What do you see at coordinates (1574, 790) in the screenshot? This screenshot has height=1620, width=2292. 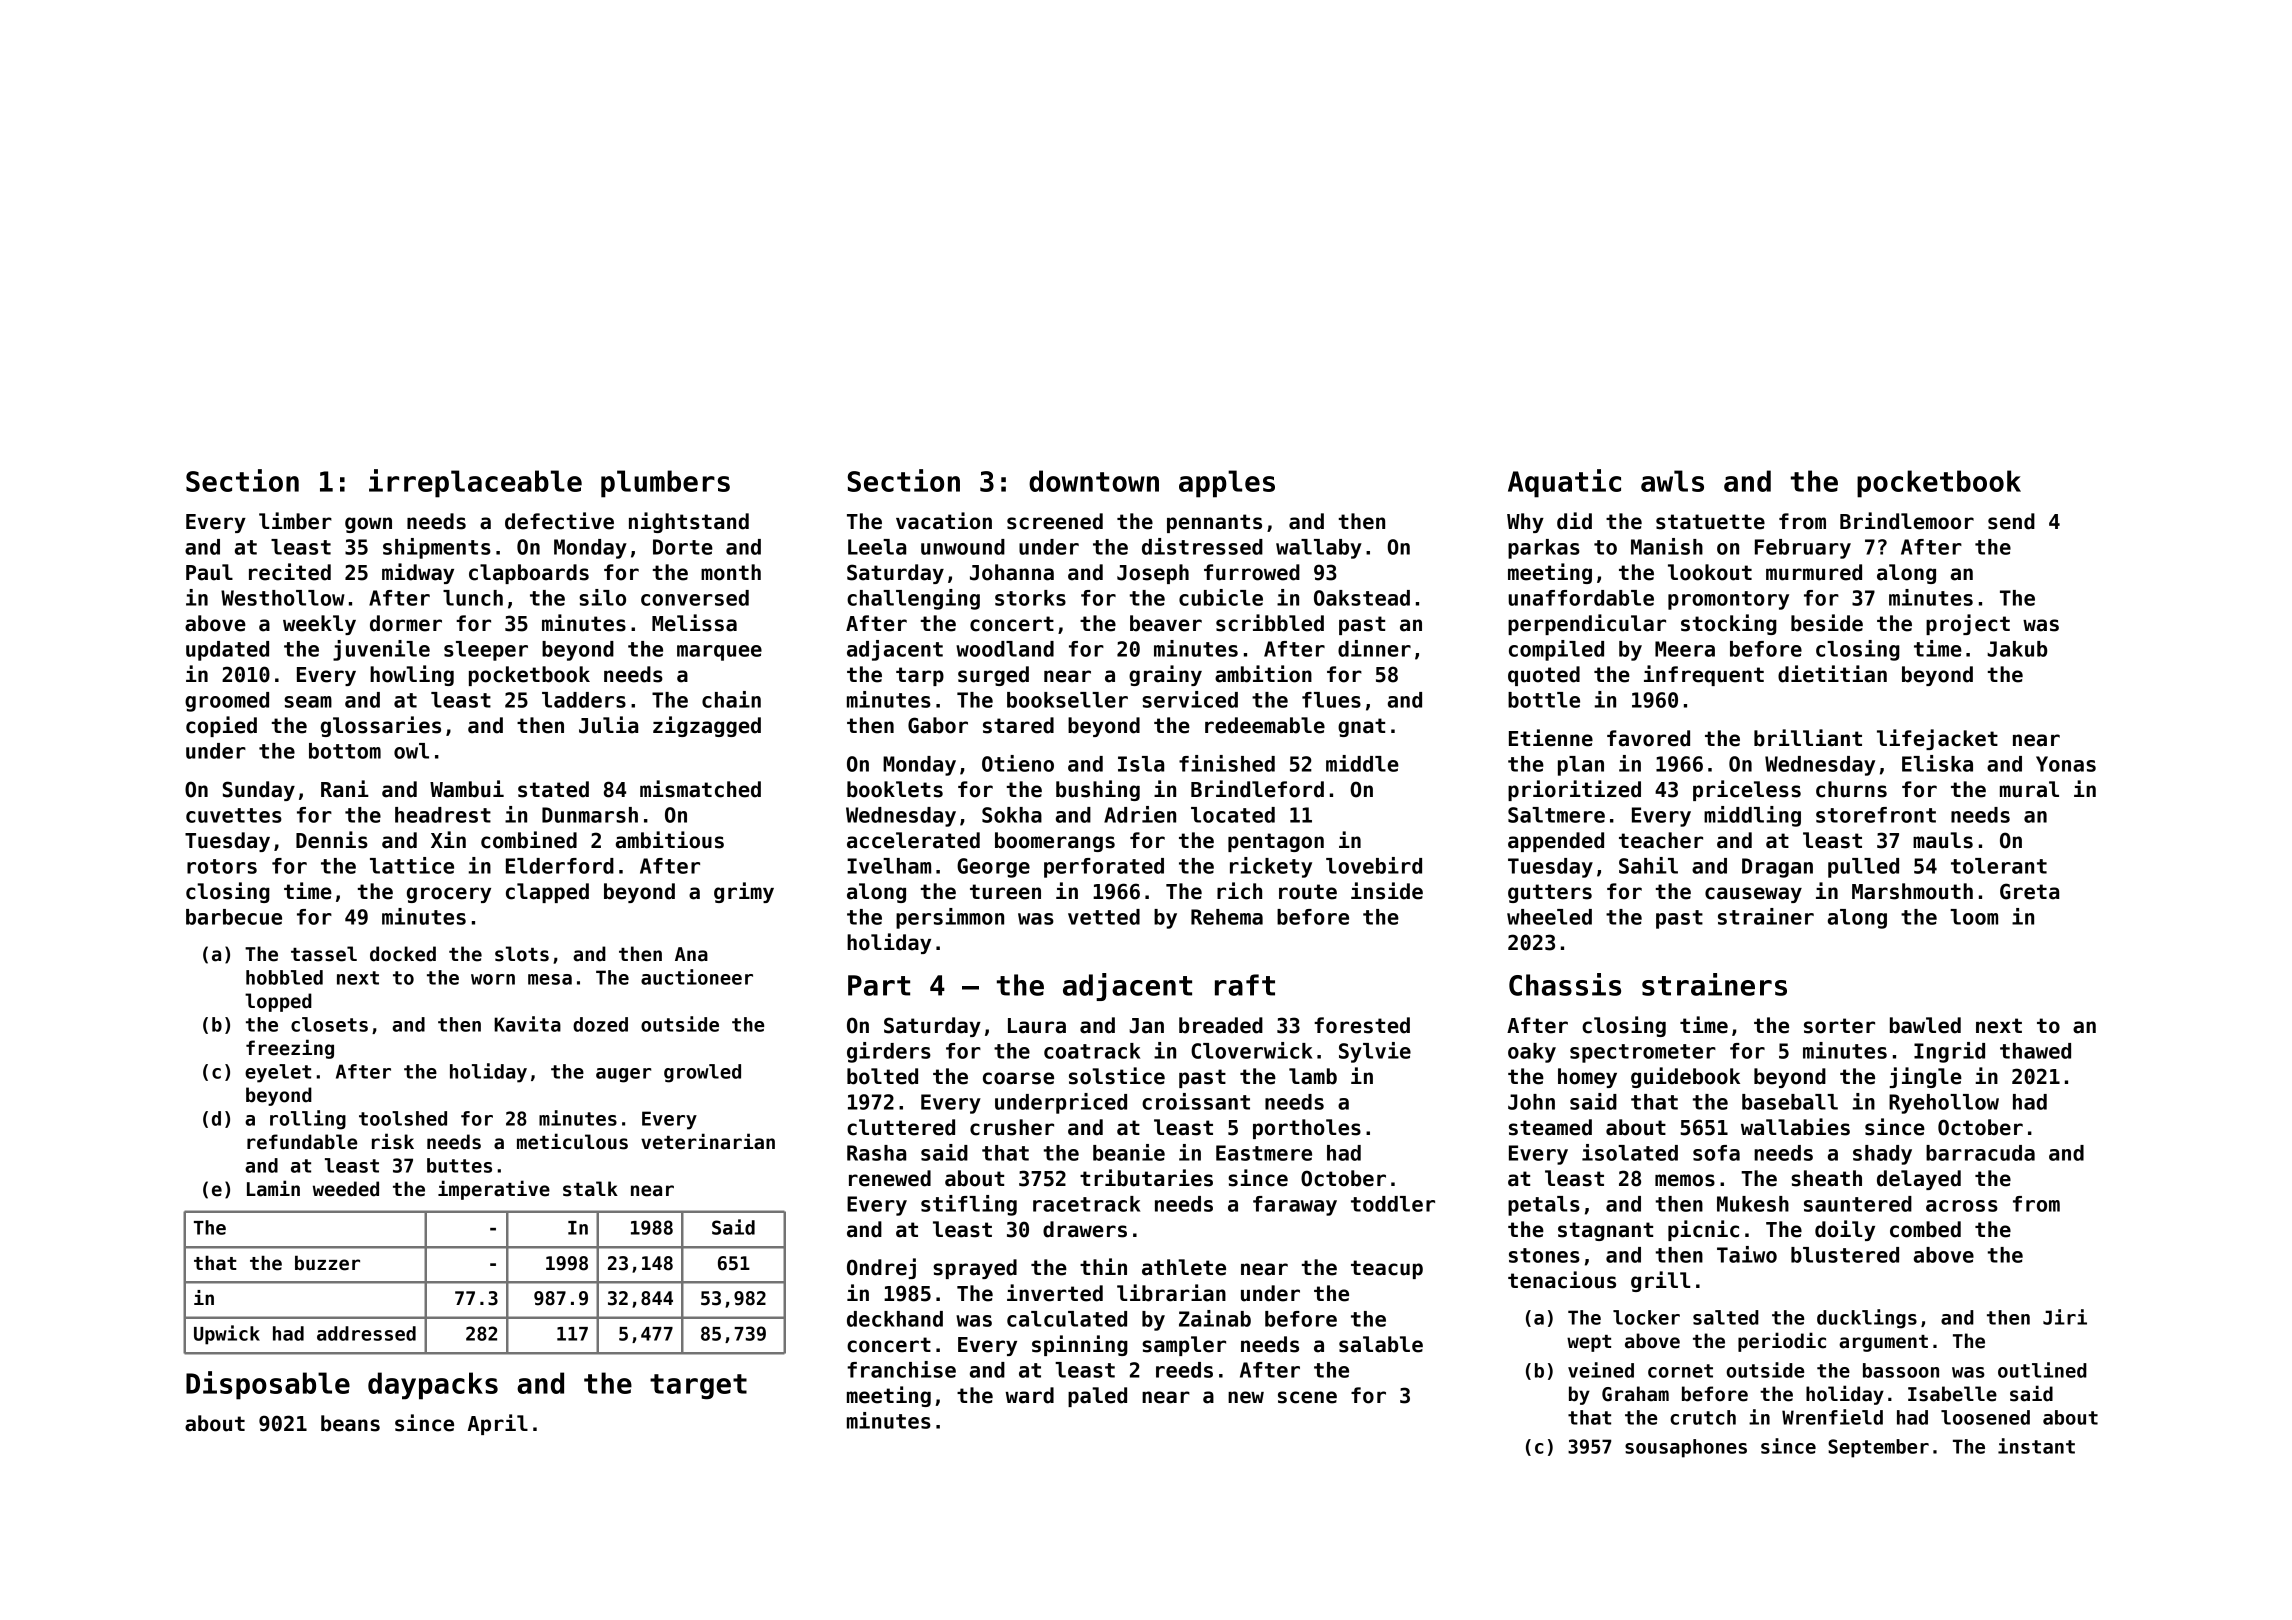 I see `prioritized` at bounding box center [1574, 790].
